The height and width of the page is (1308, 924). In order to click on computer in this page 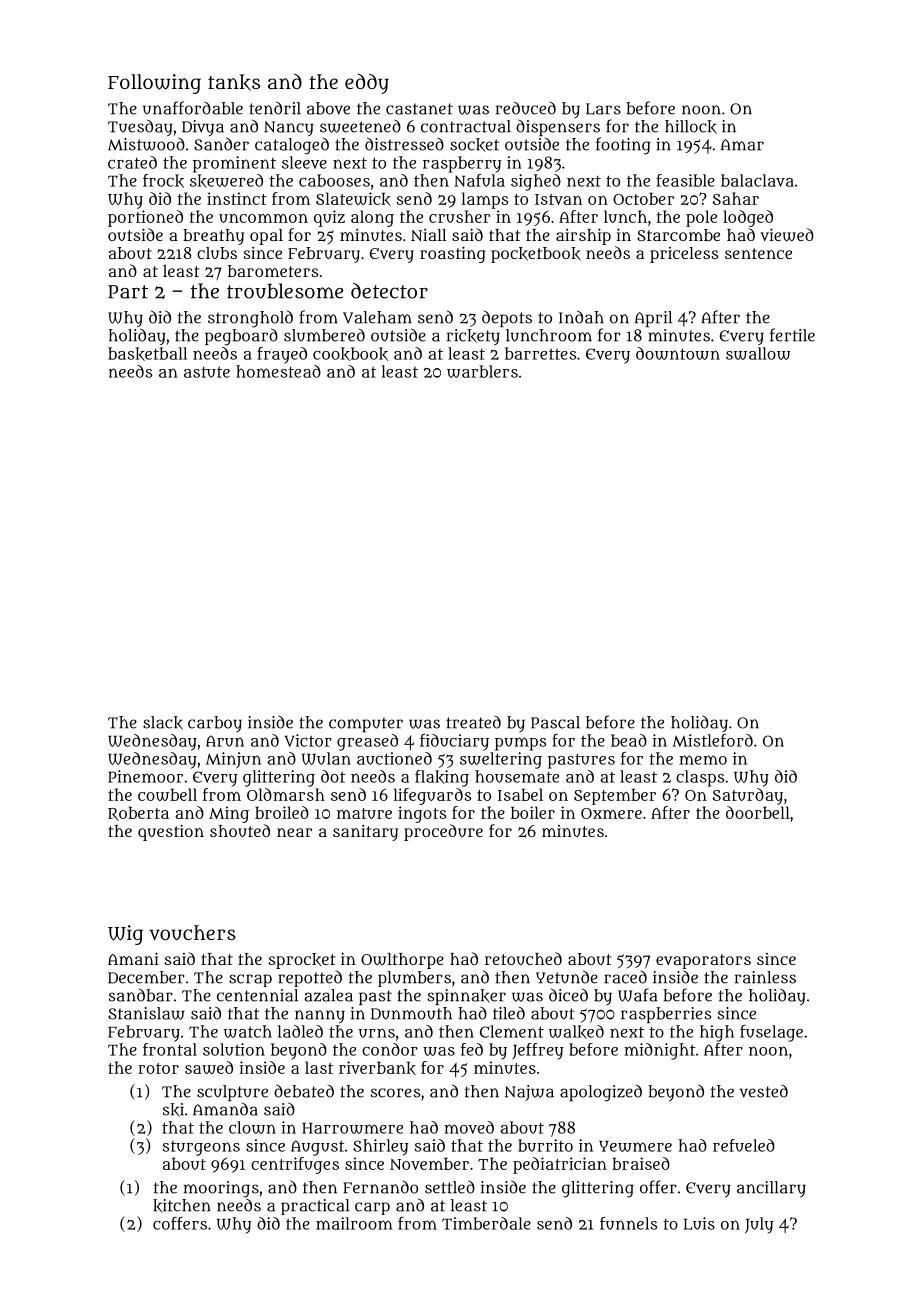, I will do `click(366, 724)`.
